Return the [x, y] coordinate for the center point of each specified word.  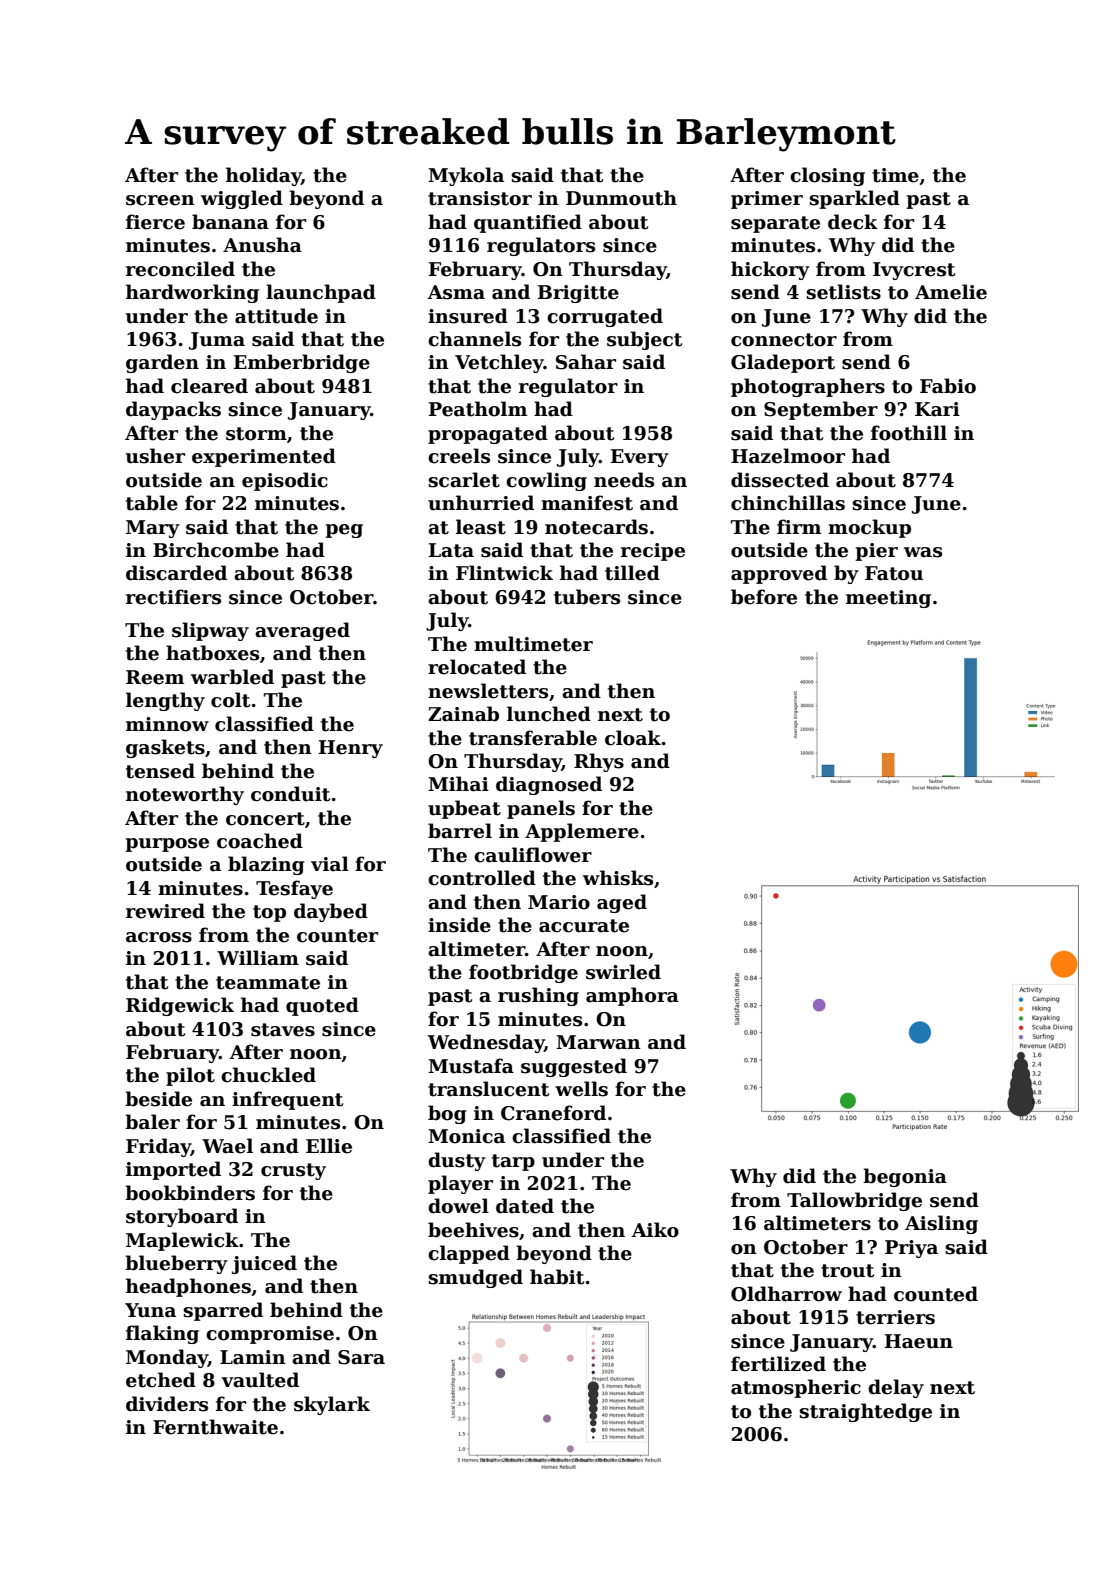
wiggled [242, 199]
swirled [623, 972]
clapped [469, 1254]
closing [827, 176]
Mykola [466, 176]
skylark [332, 1405]
